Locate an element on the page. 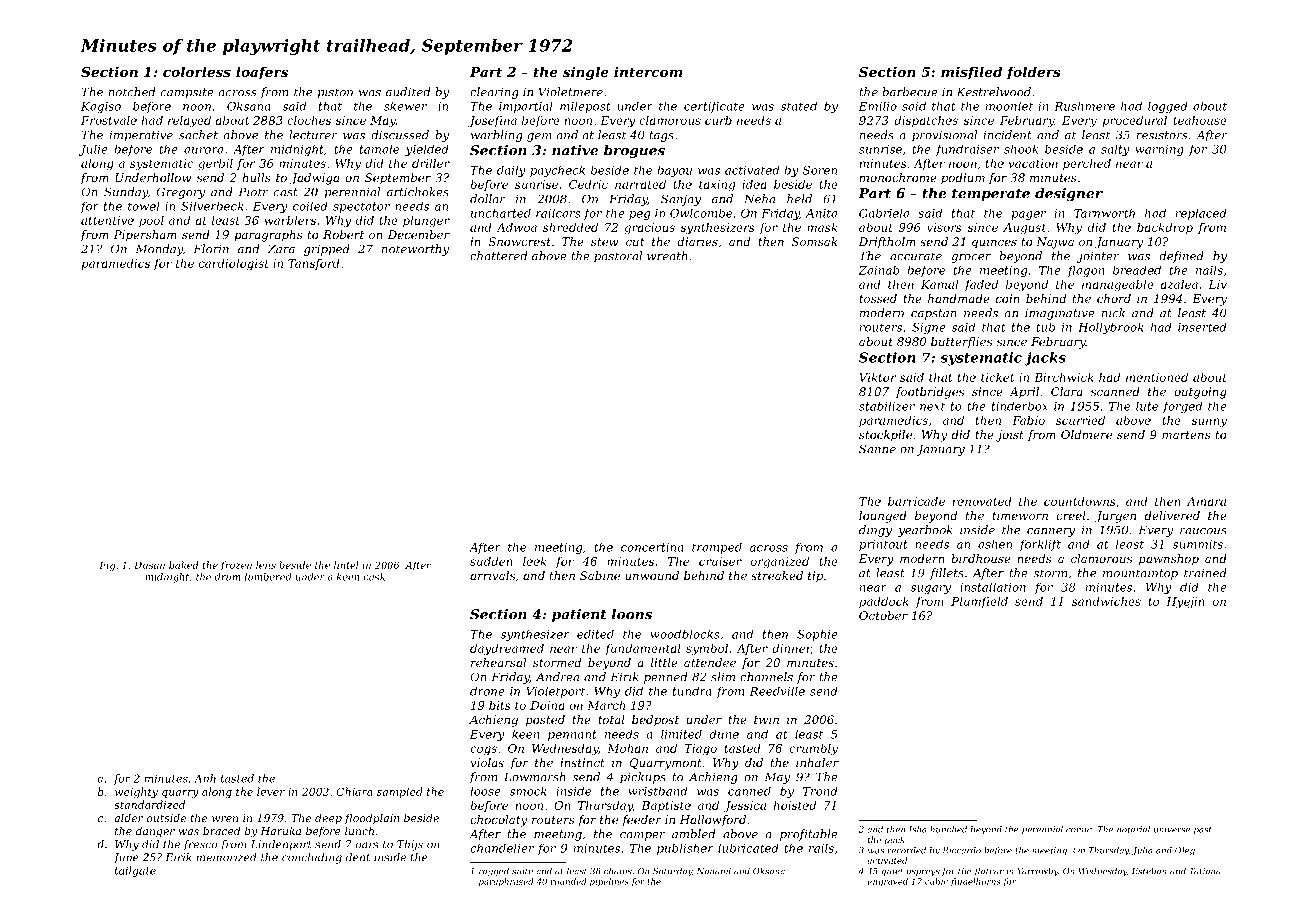 The width and height of the page is (1308, 924). wreath is located at coordinates (667, 256).
